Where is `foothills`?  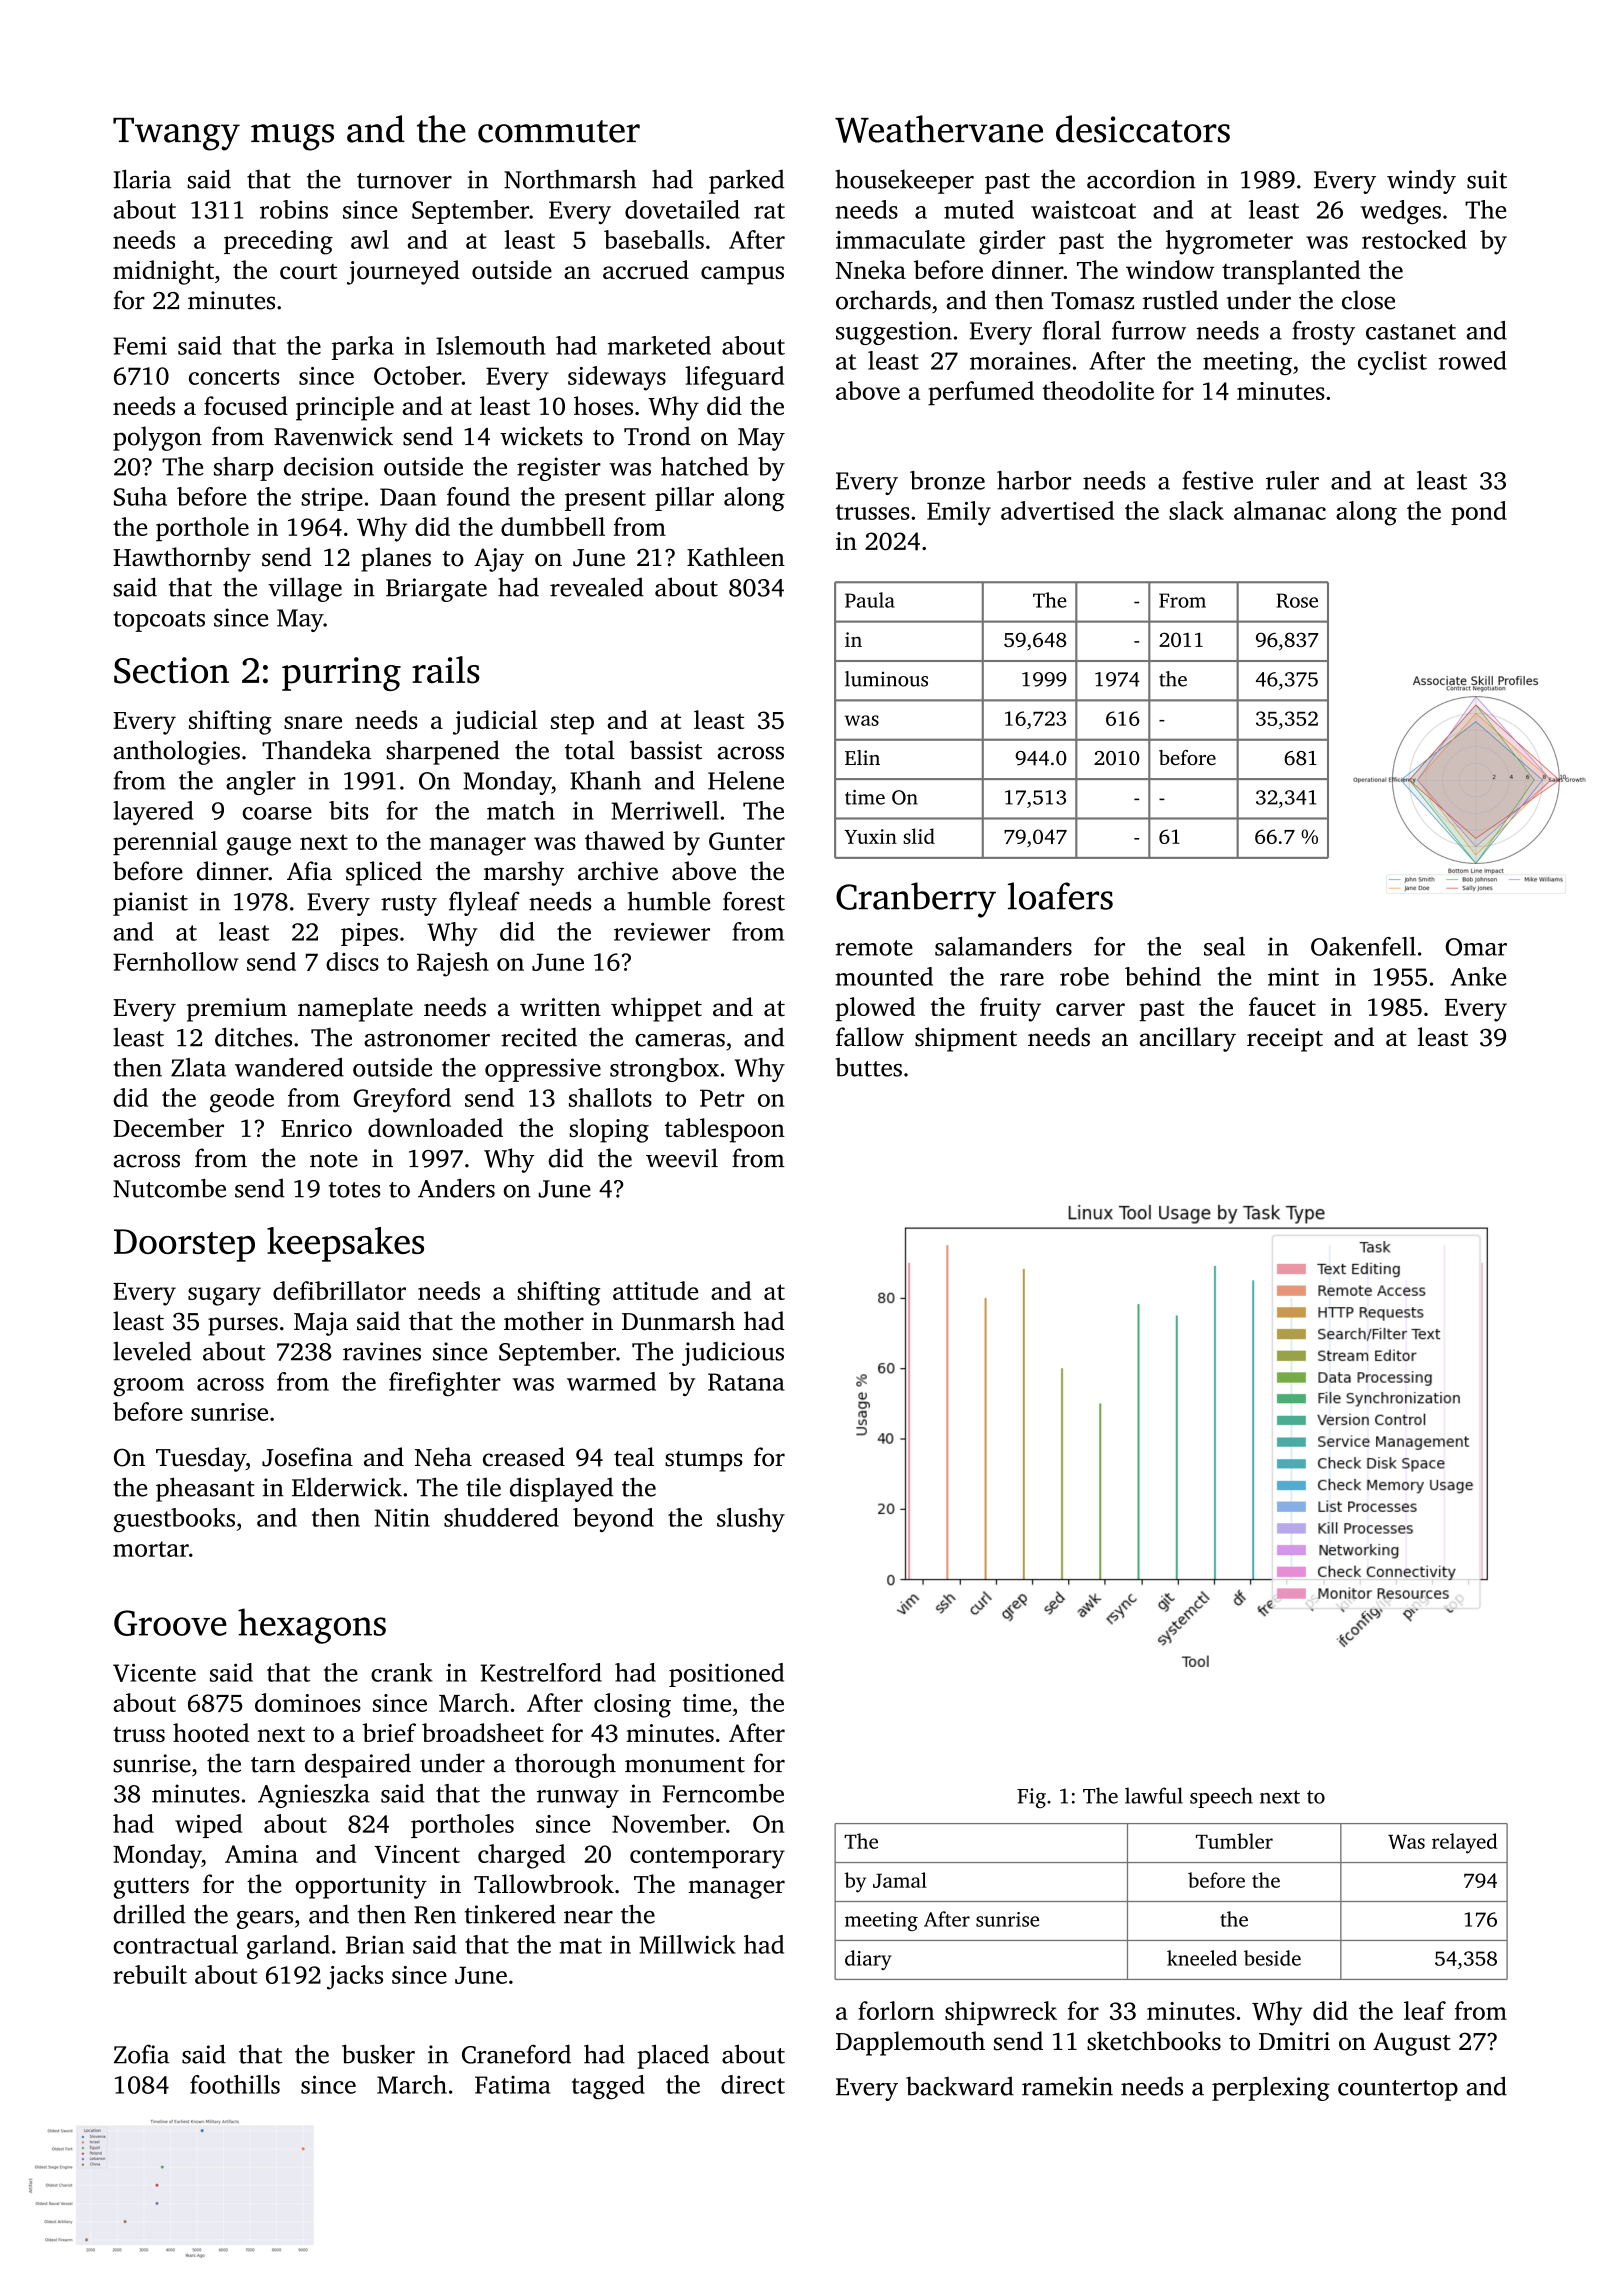 foothills is located at coordinates (235, 2084).
